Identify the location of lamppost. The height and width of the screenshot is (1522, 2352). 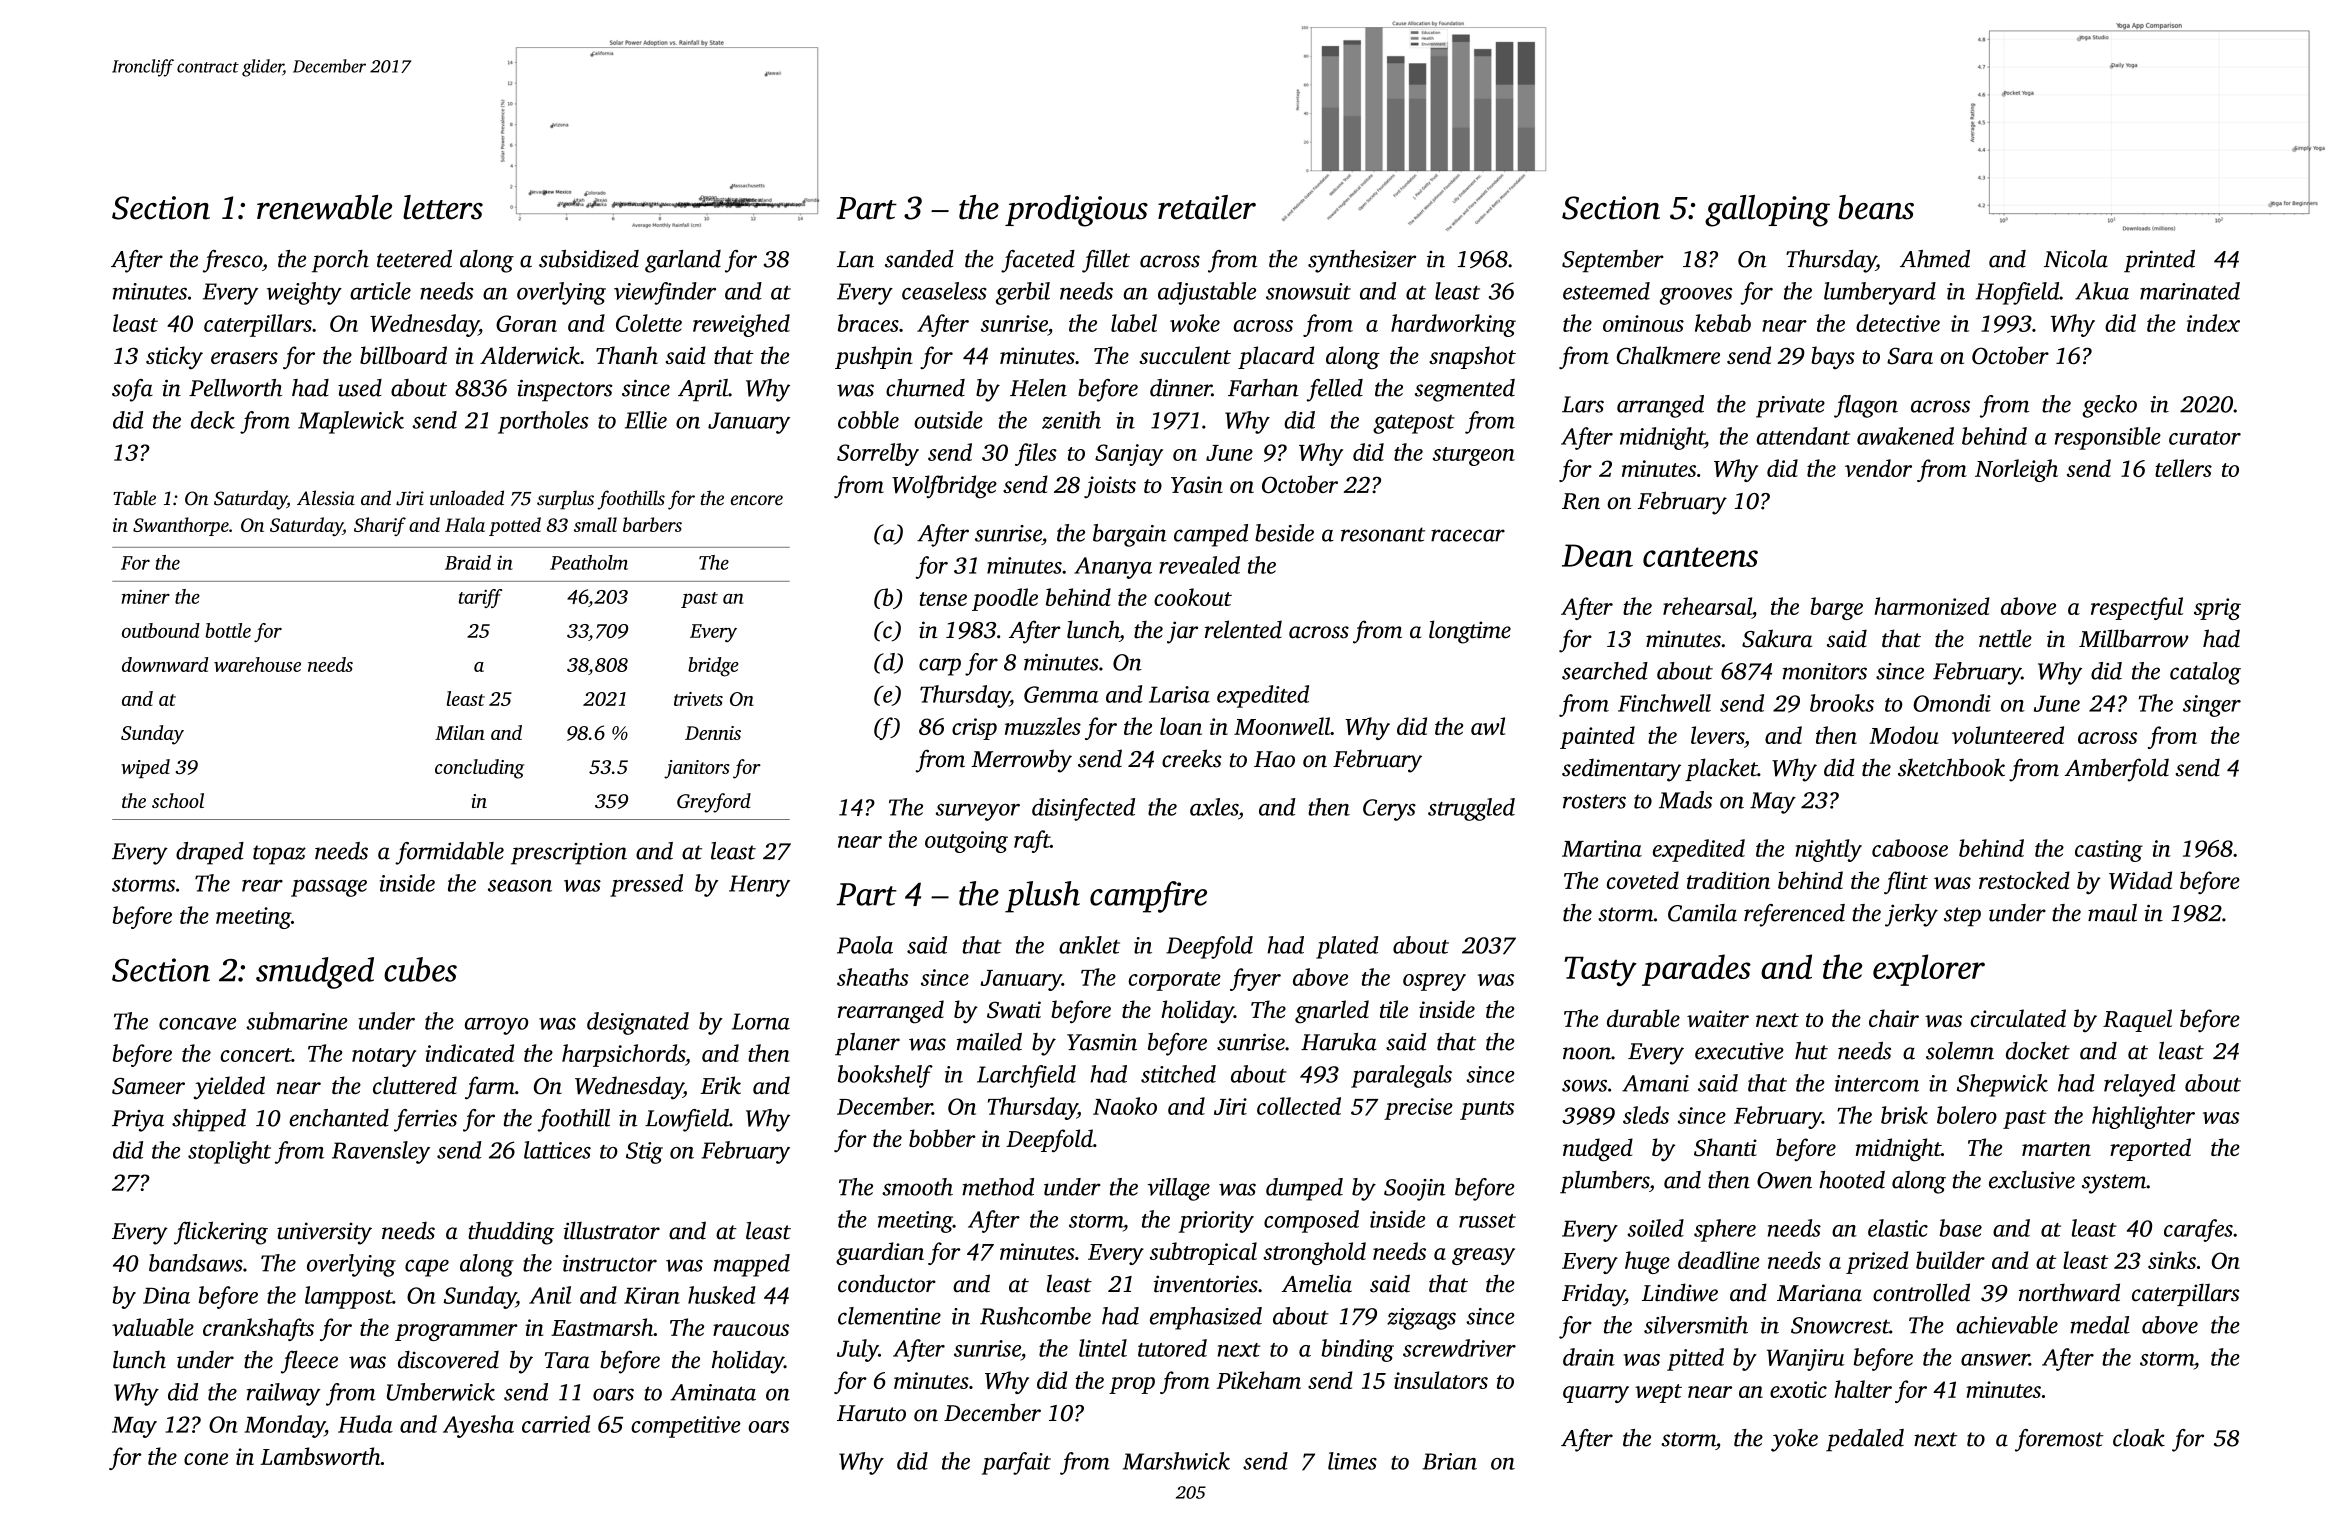
(349, 1297).
